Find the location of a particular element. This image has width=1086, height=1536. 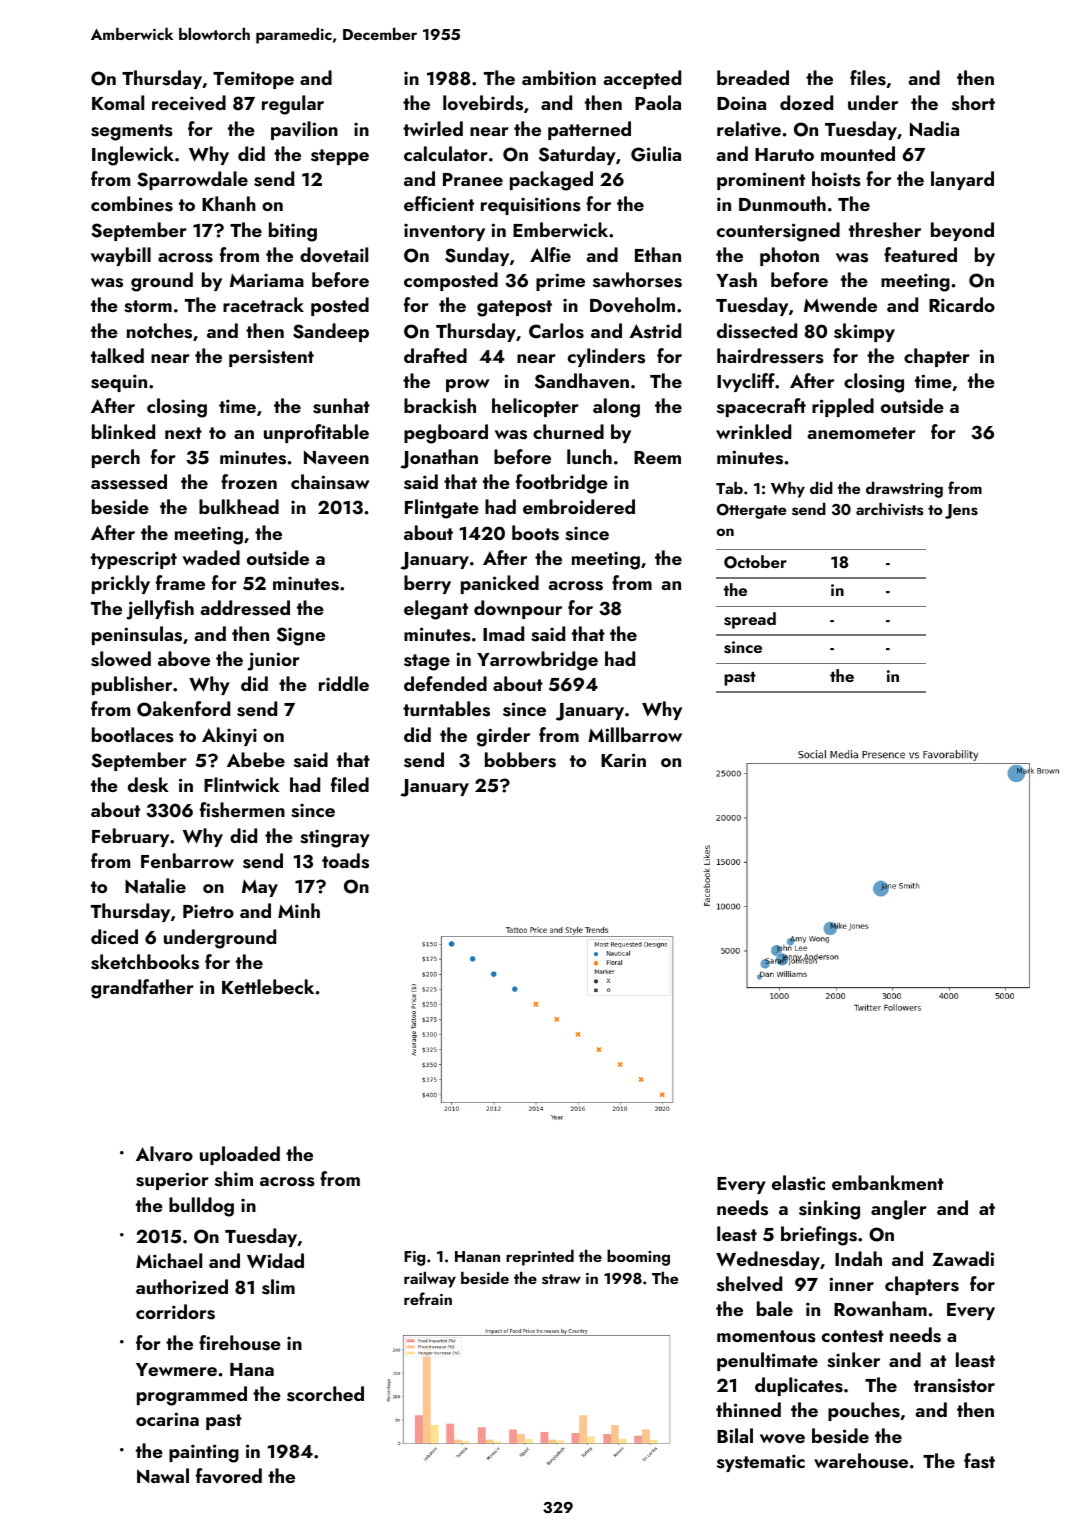

booming is located at coordinates (638, 1257).
